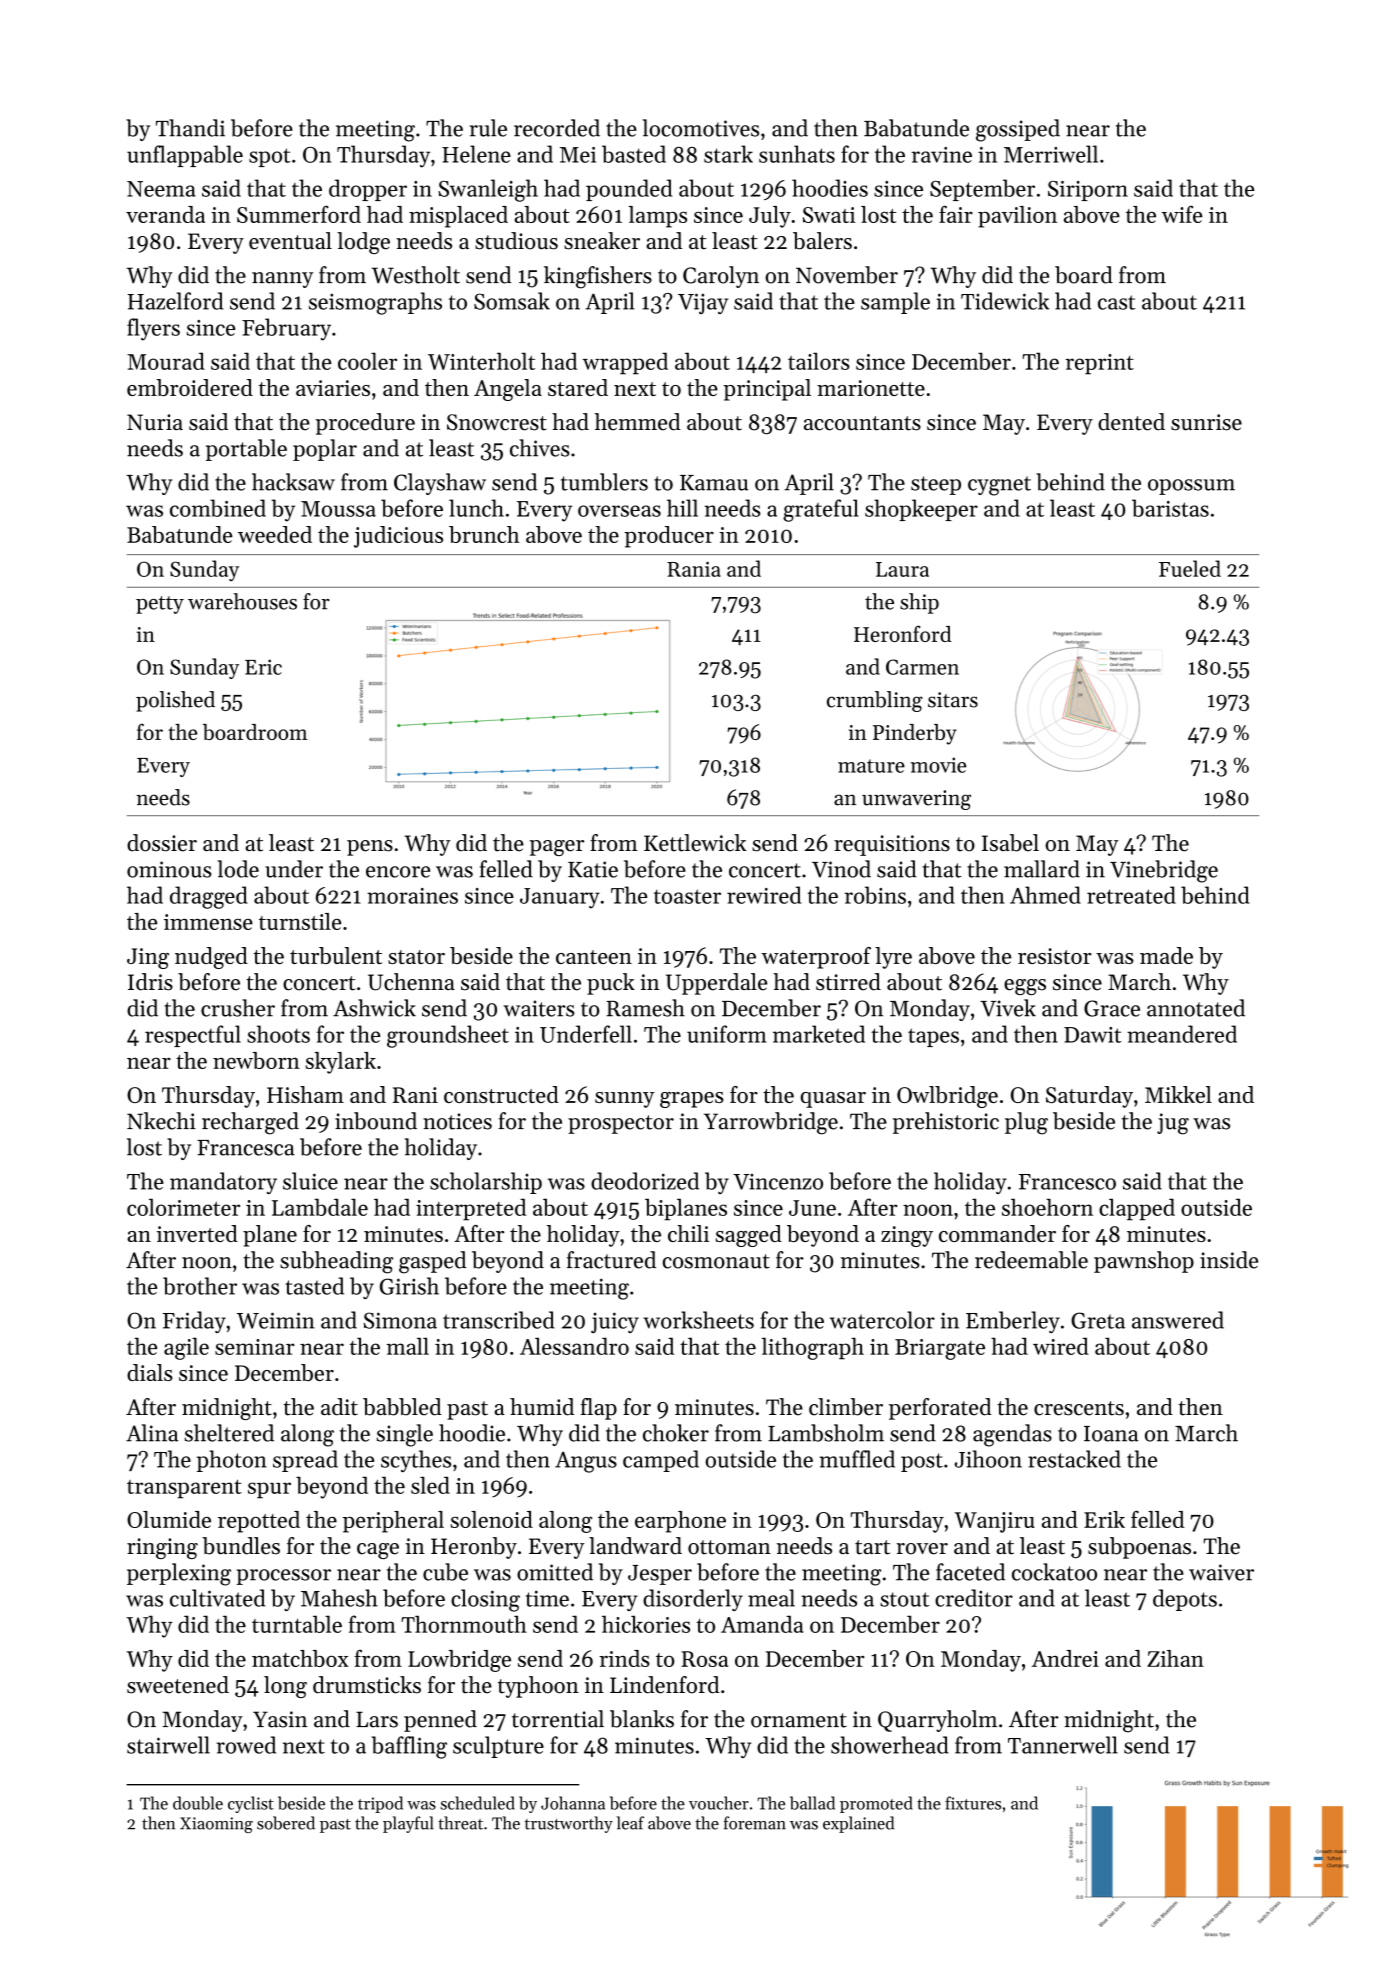 The image size is (1386, 1969). What do you see at coordinates (719, 1803) in the screenshot?
I see `voucher` at bounding box center [719, 1803].
